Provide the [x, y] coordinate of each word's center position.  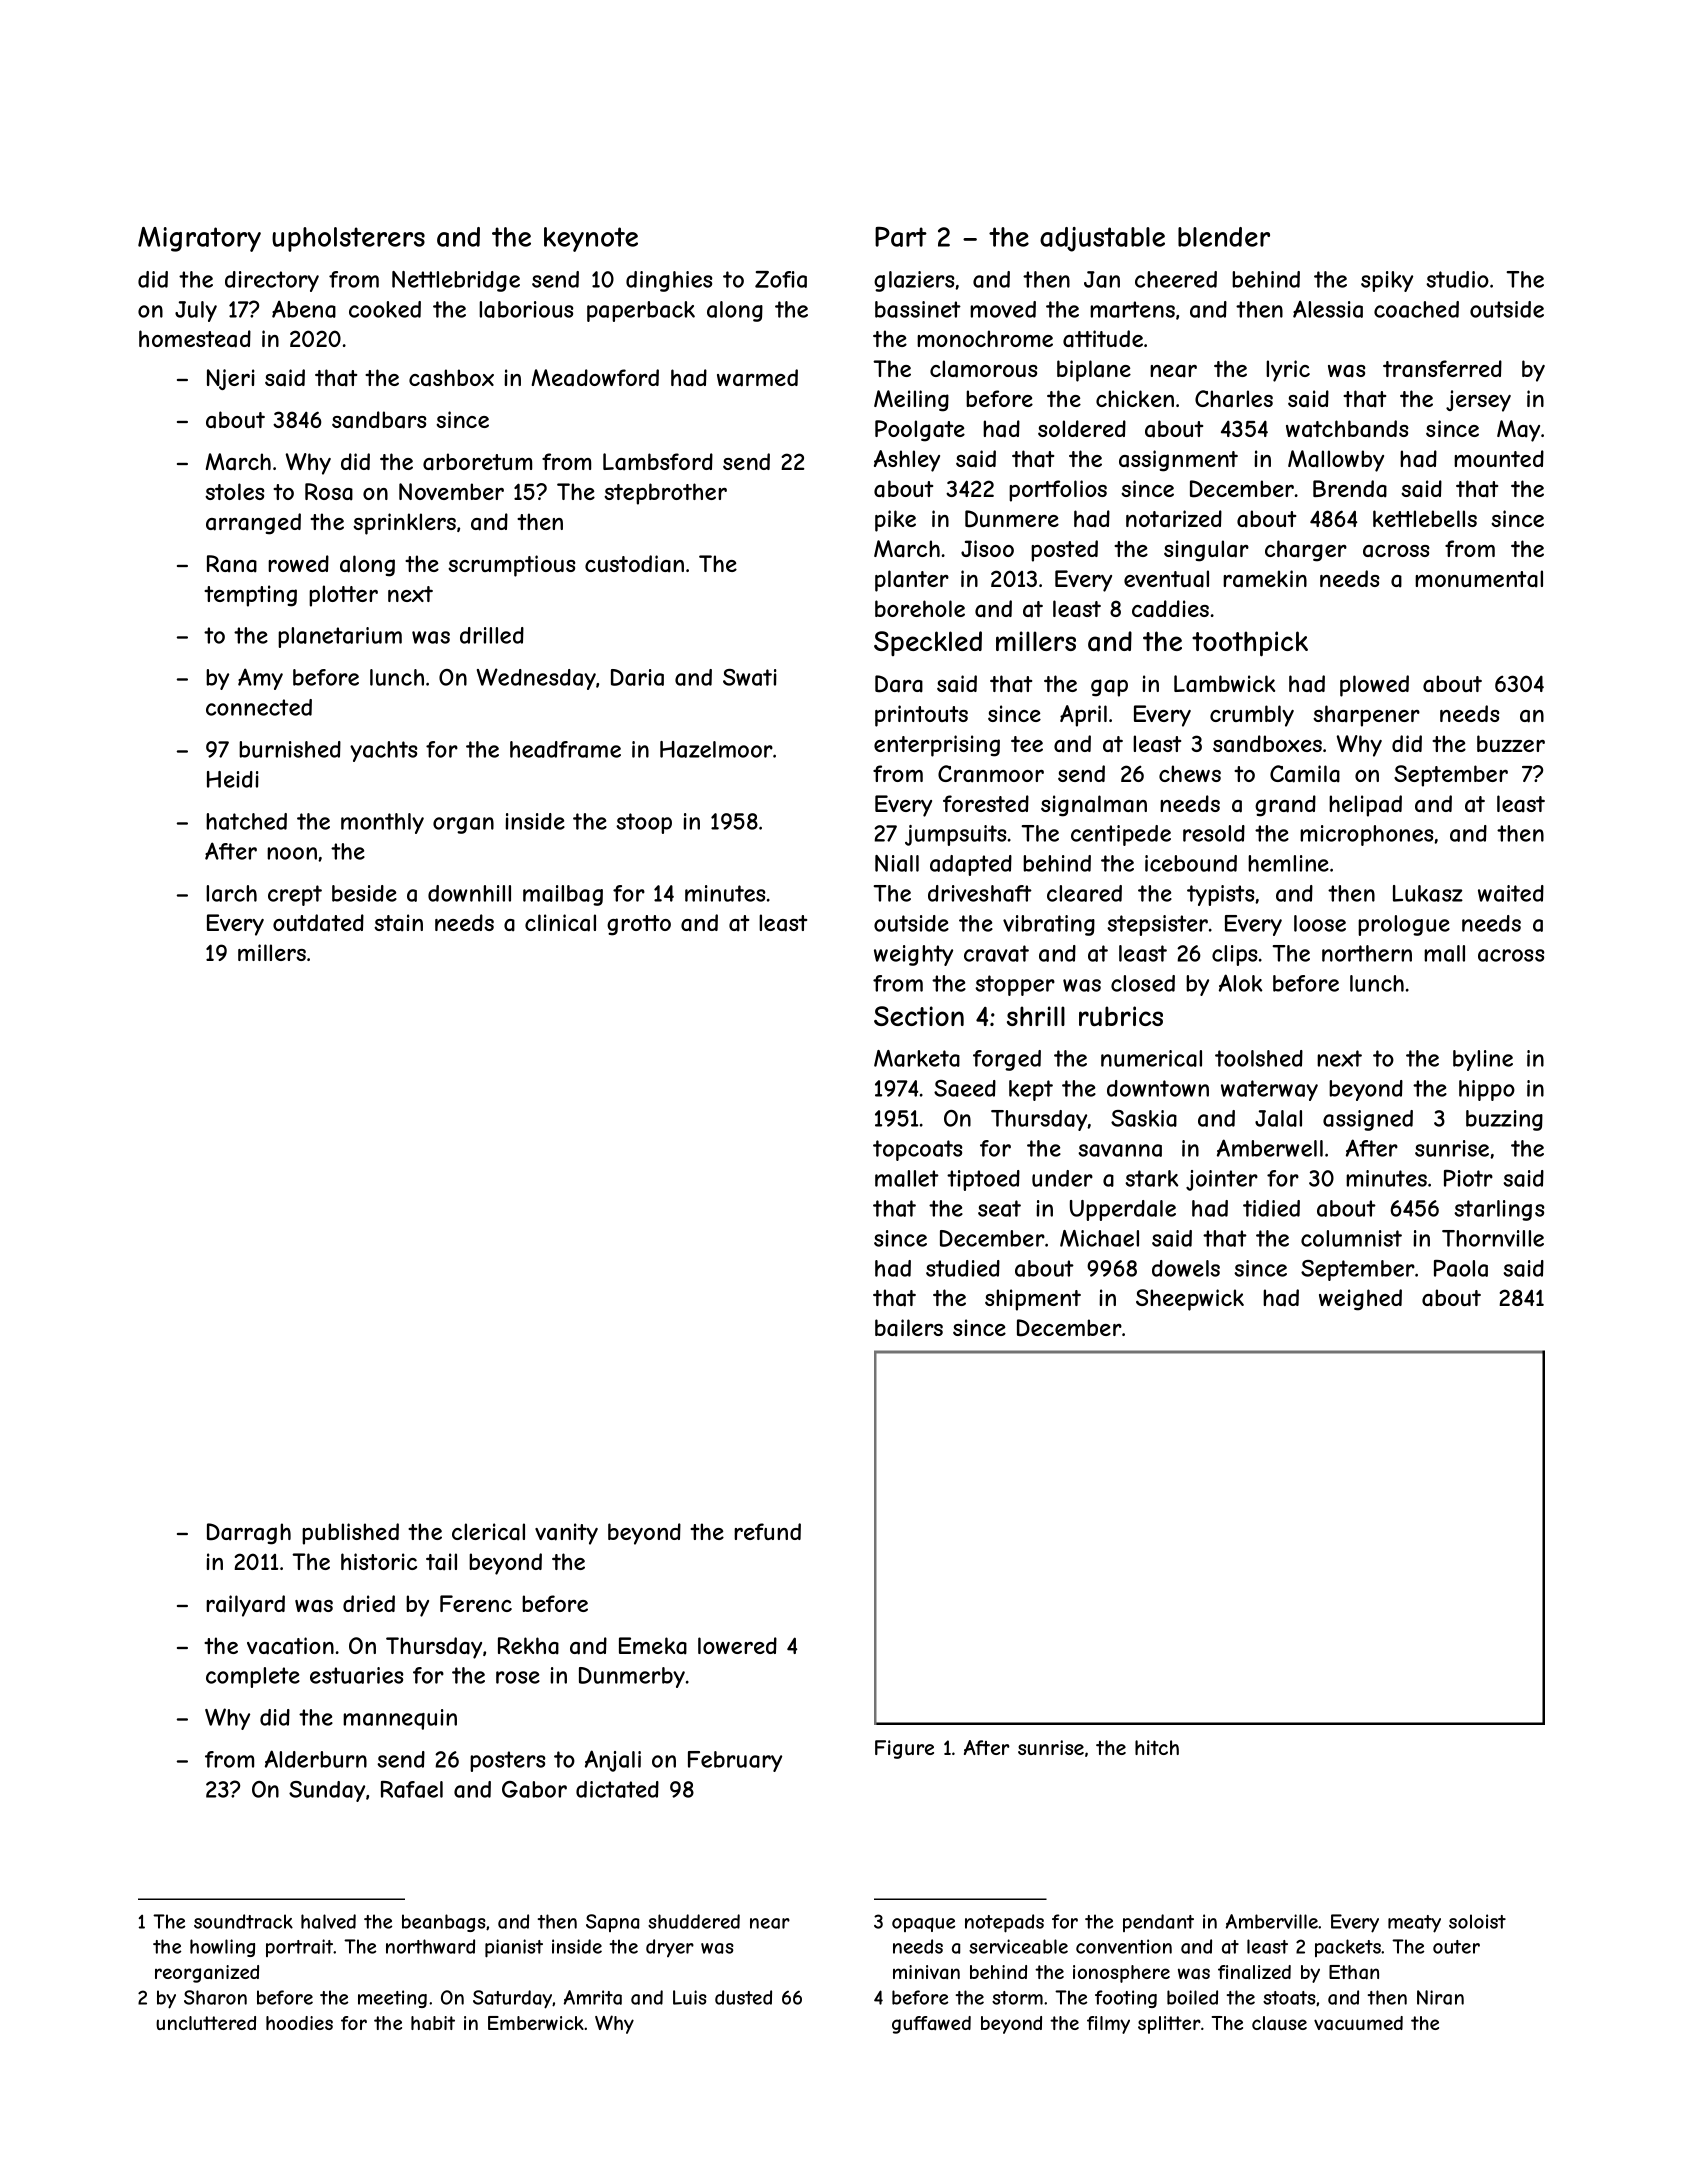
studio [1457, 279]
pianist [514, 1948]
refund [767, 1531]
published [350, 1534]
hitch [1157, 1747]
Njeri [231, 379]
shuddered [694, 1921]
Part [901, 237]
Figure [904, 1749]
